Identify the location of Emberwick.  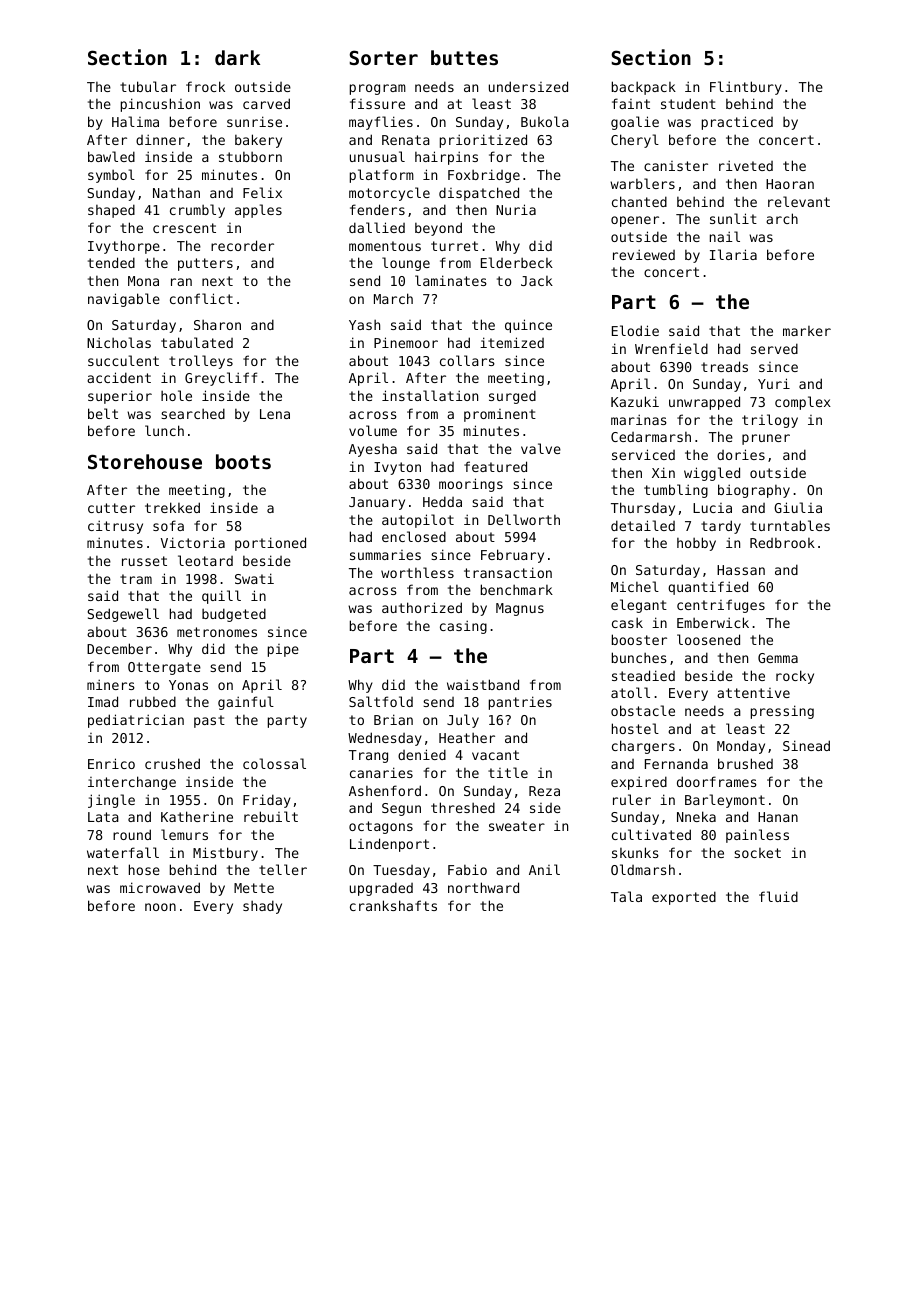
(713, 622).
